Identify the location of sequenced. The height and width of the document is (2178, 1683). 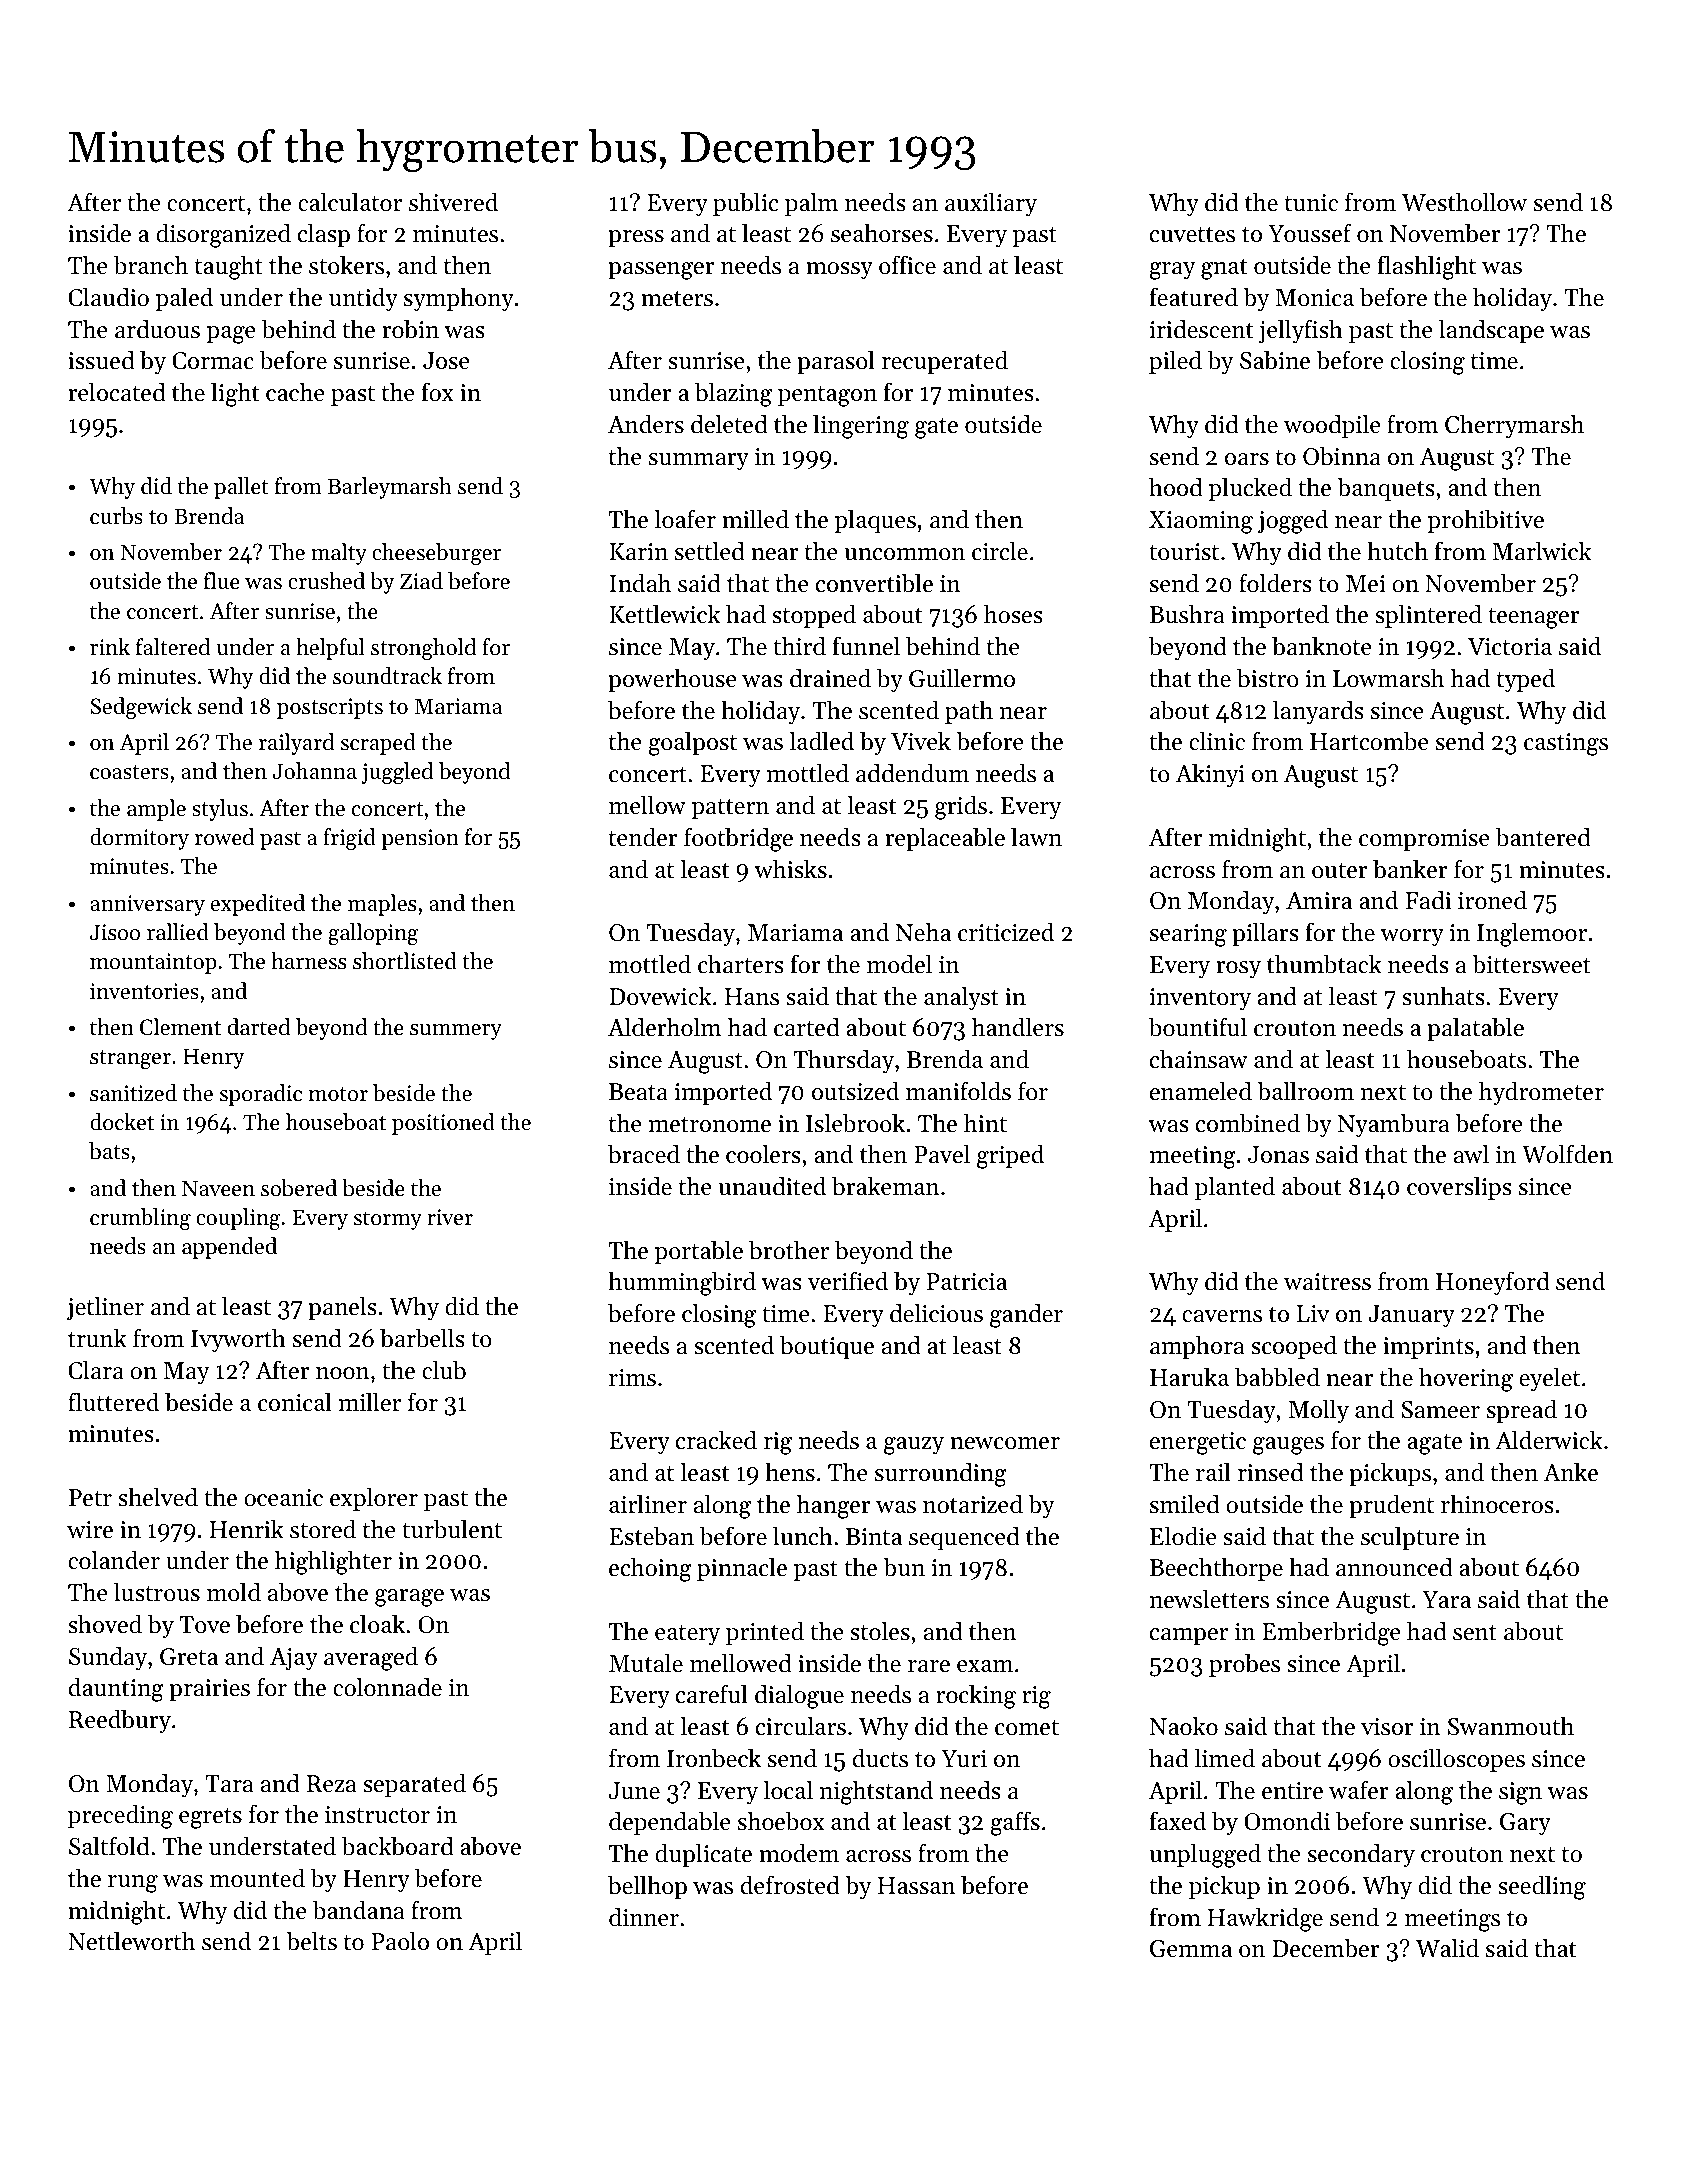
(964, 1538).
